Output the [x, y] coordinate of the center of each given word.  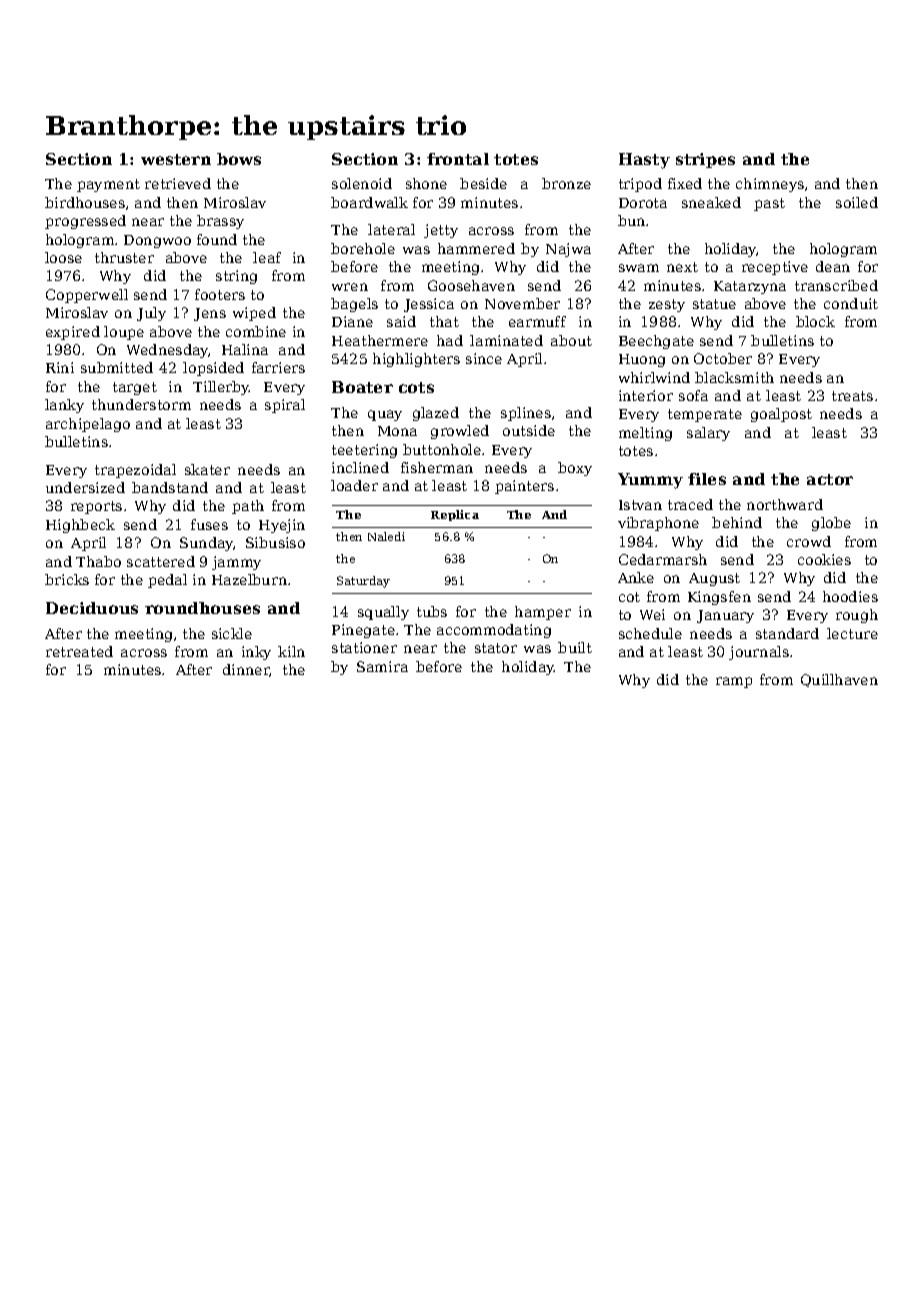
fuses [209, 524]
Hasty [644, 161]
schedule [650, 633]
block [815, 321]
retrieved [178, 183]
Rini [60, 367]
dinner [246, 669]
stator [496, 648]
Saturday [363, 582]
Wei [652, 614]
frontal [458, 159]
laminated [506, 340]
